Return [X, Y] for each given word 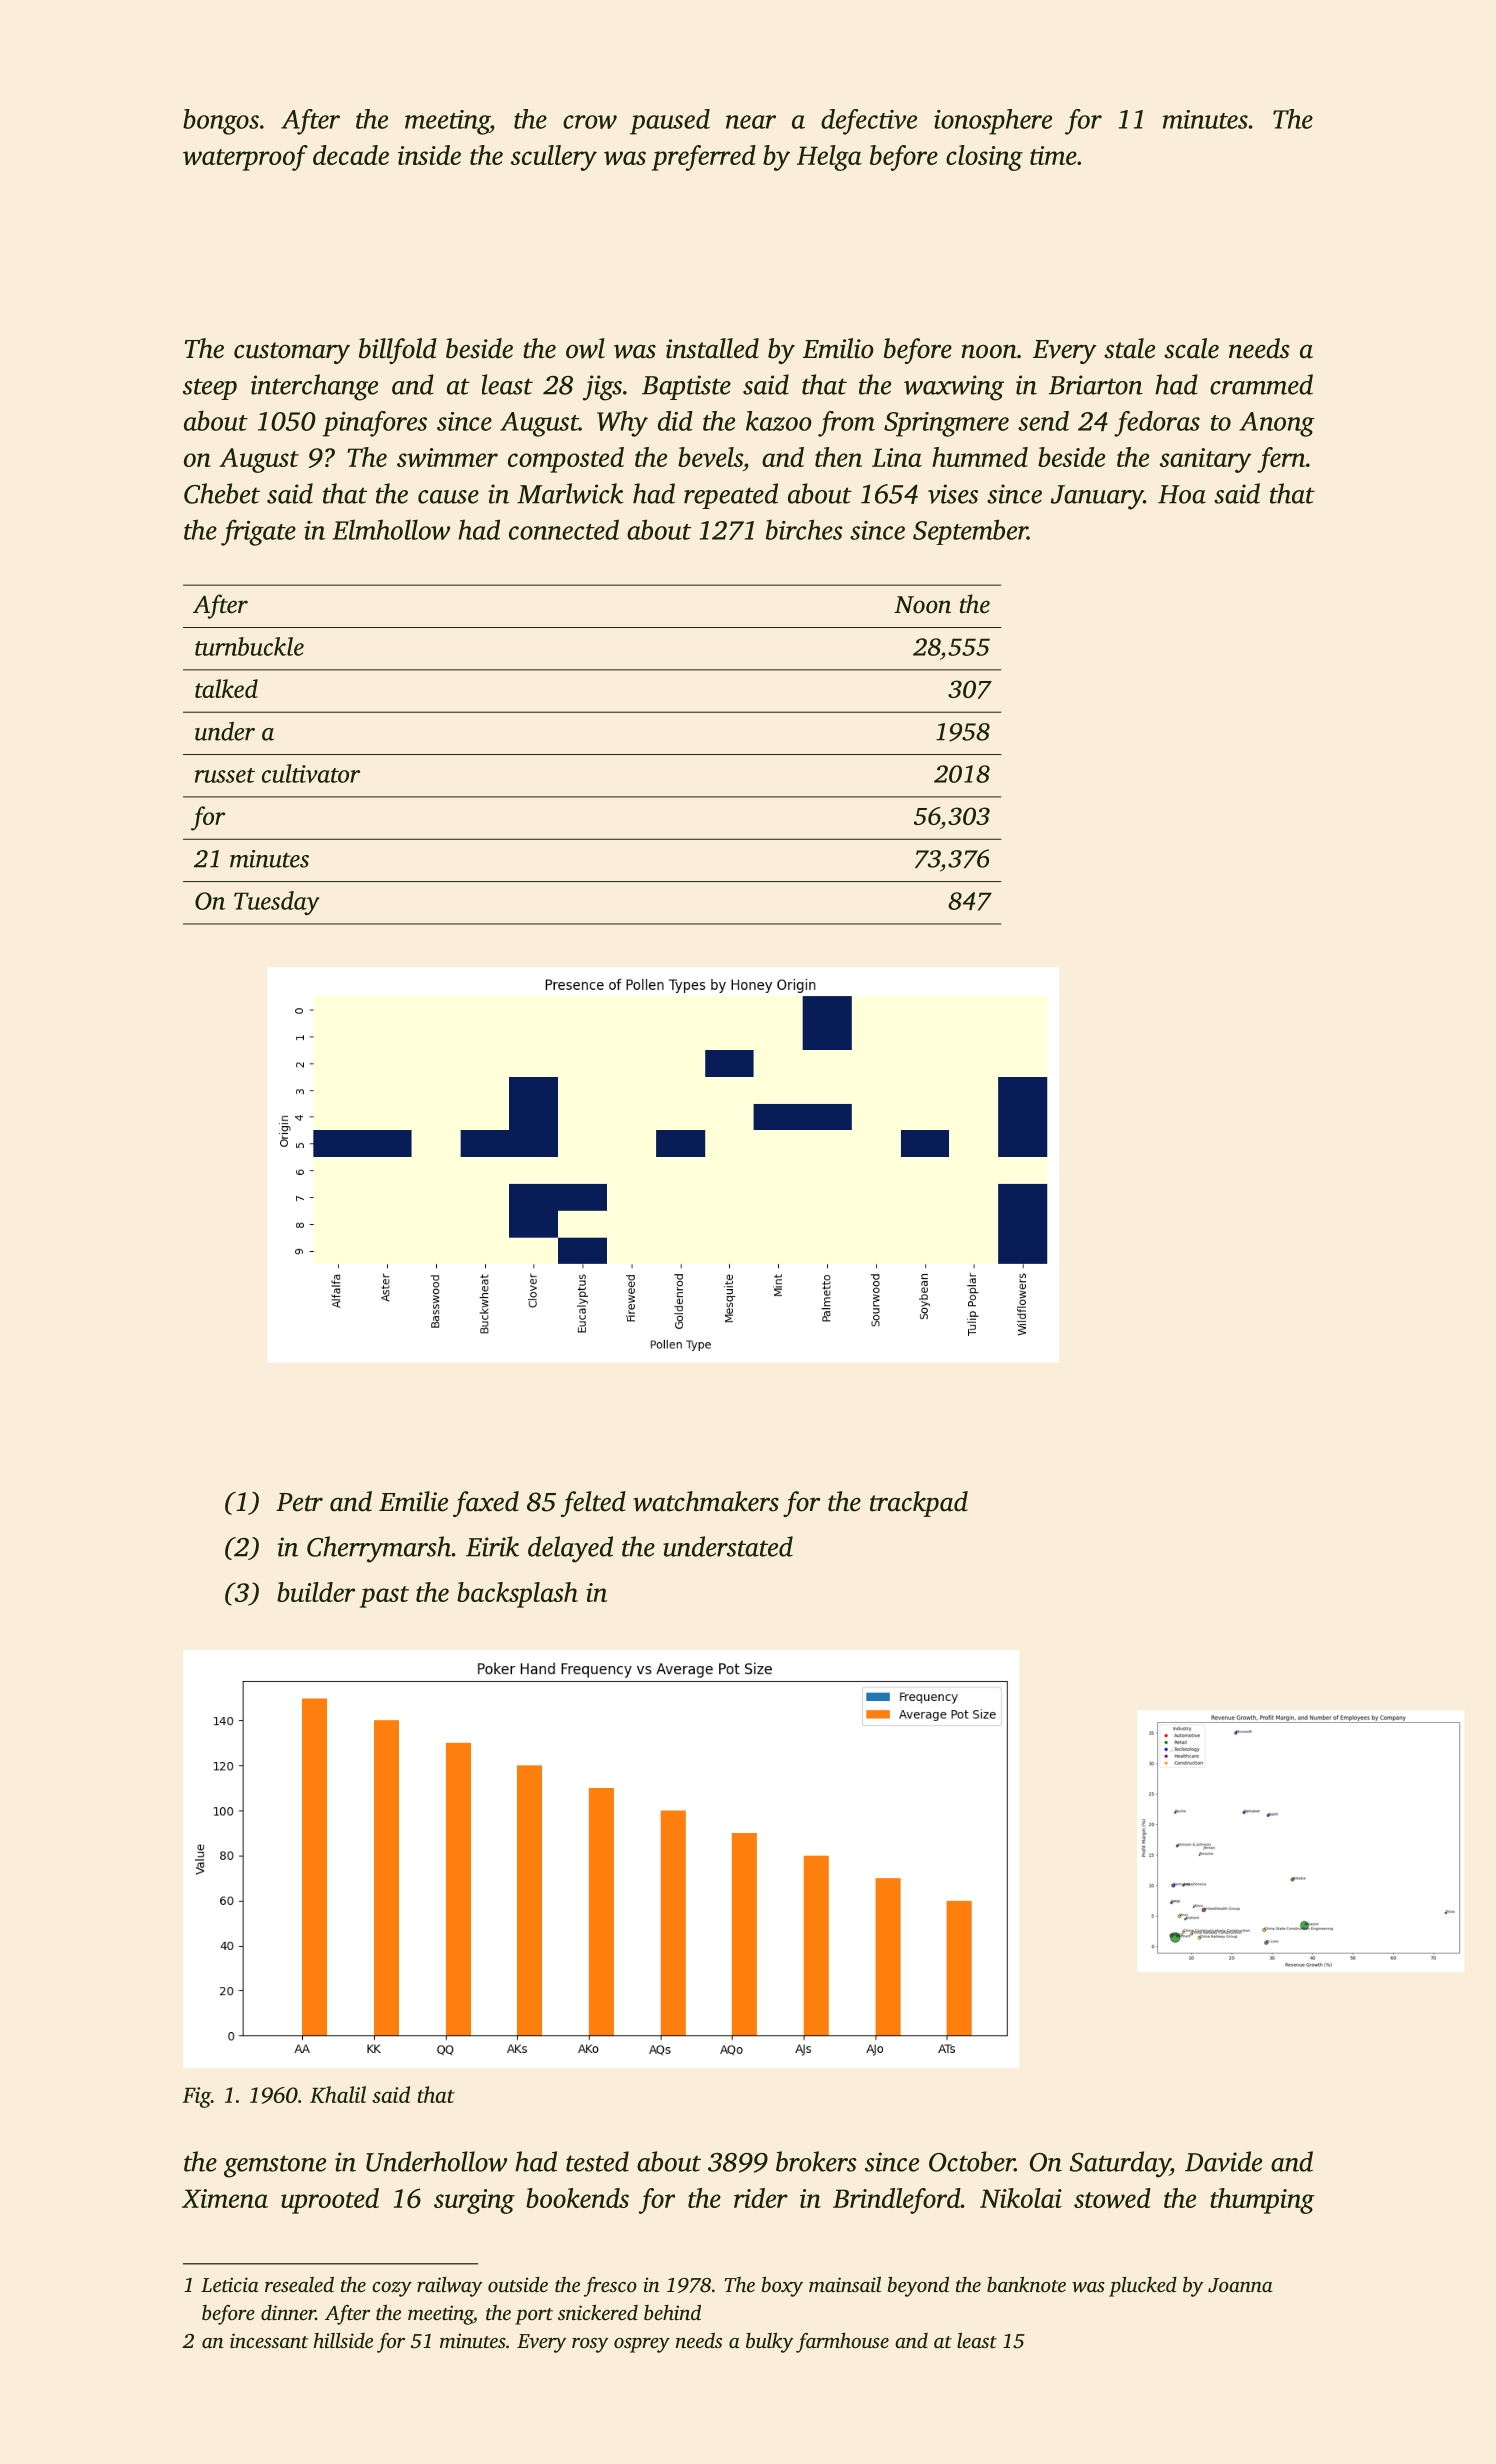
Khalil [338, 2094]
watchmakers [706, 1501]
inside [429, 155]
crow [590, 122]
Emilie [413, 1501]
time [1053, 155]
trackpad [919, 1504]
